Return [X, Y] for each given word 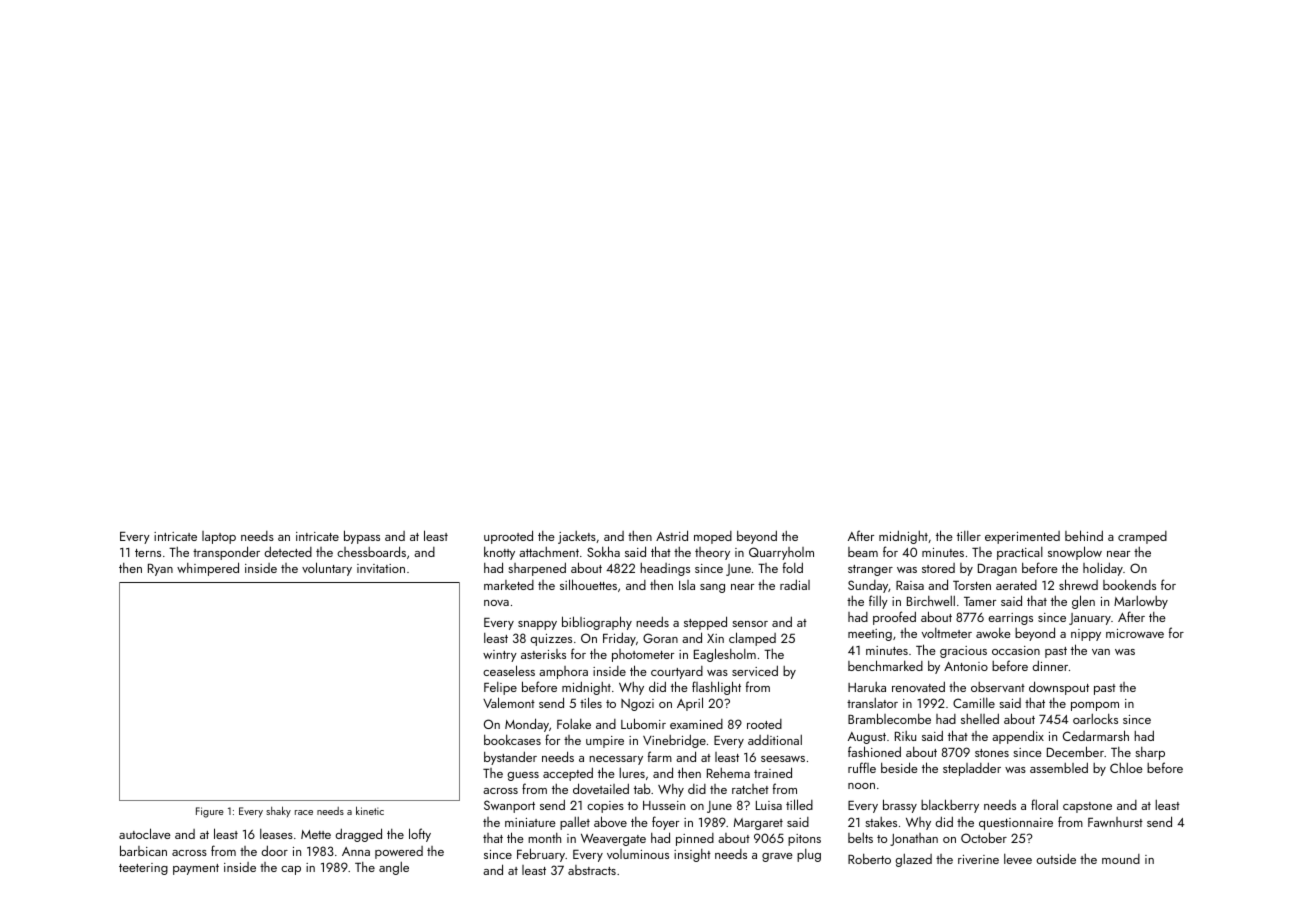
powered [399, 852]
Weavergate [613, 840]
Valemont [509, 702]
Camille [974, 703]
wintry [500, 656]
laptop [219, 537]
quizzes [551, 640]
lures [632, 773]
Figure [210, 812]
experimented [1022, 537]
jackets [577, 537]
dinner [1050, 665]
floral [1044, 804]
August [867, 738]
